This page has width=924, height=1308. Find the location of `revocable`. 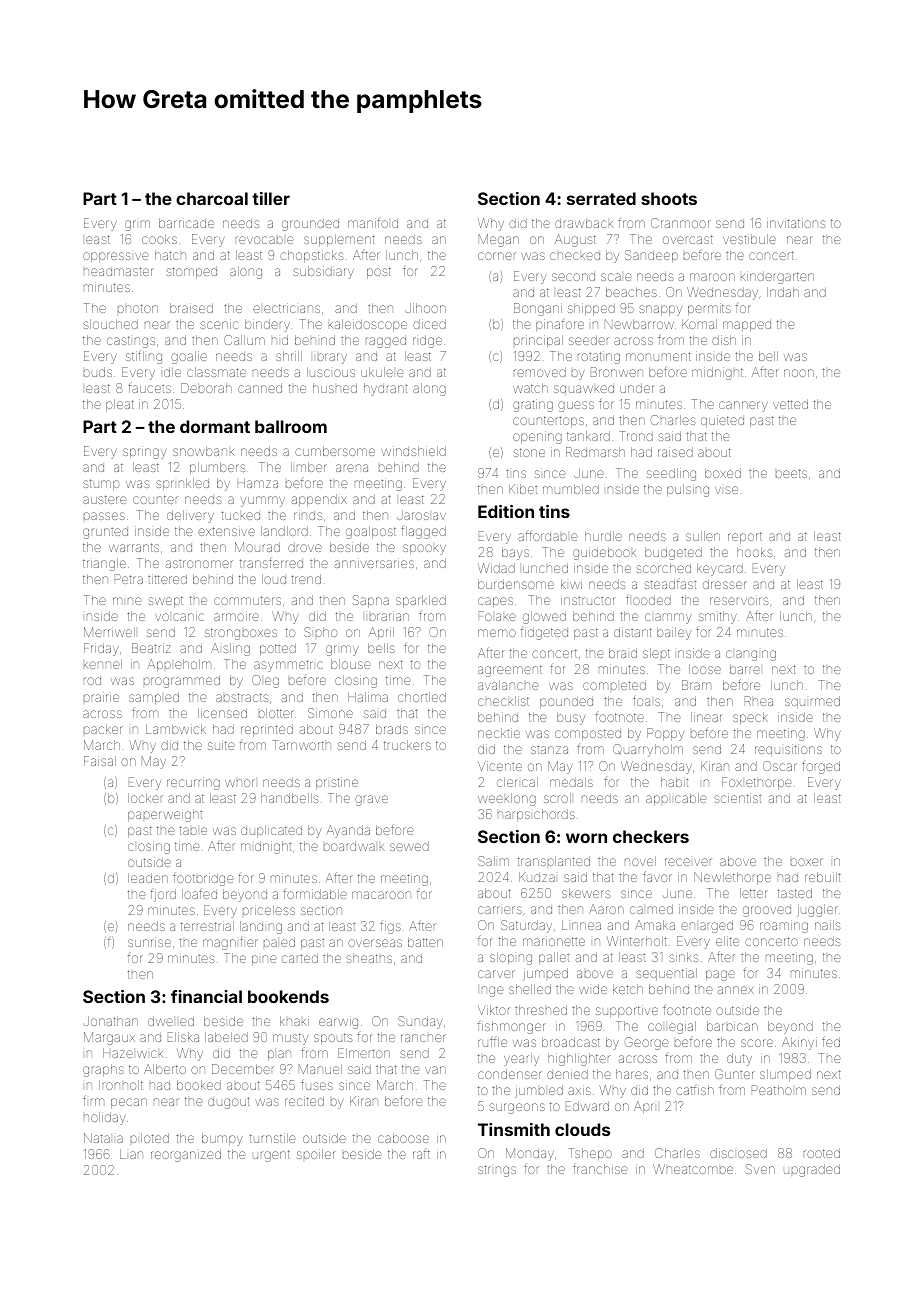

revocable is located at coordinates (265, 240).
